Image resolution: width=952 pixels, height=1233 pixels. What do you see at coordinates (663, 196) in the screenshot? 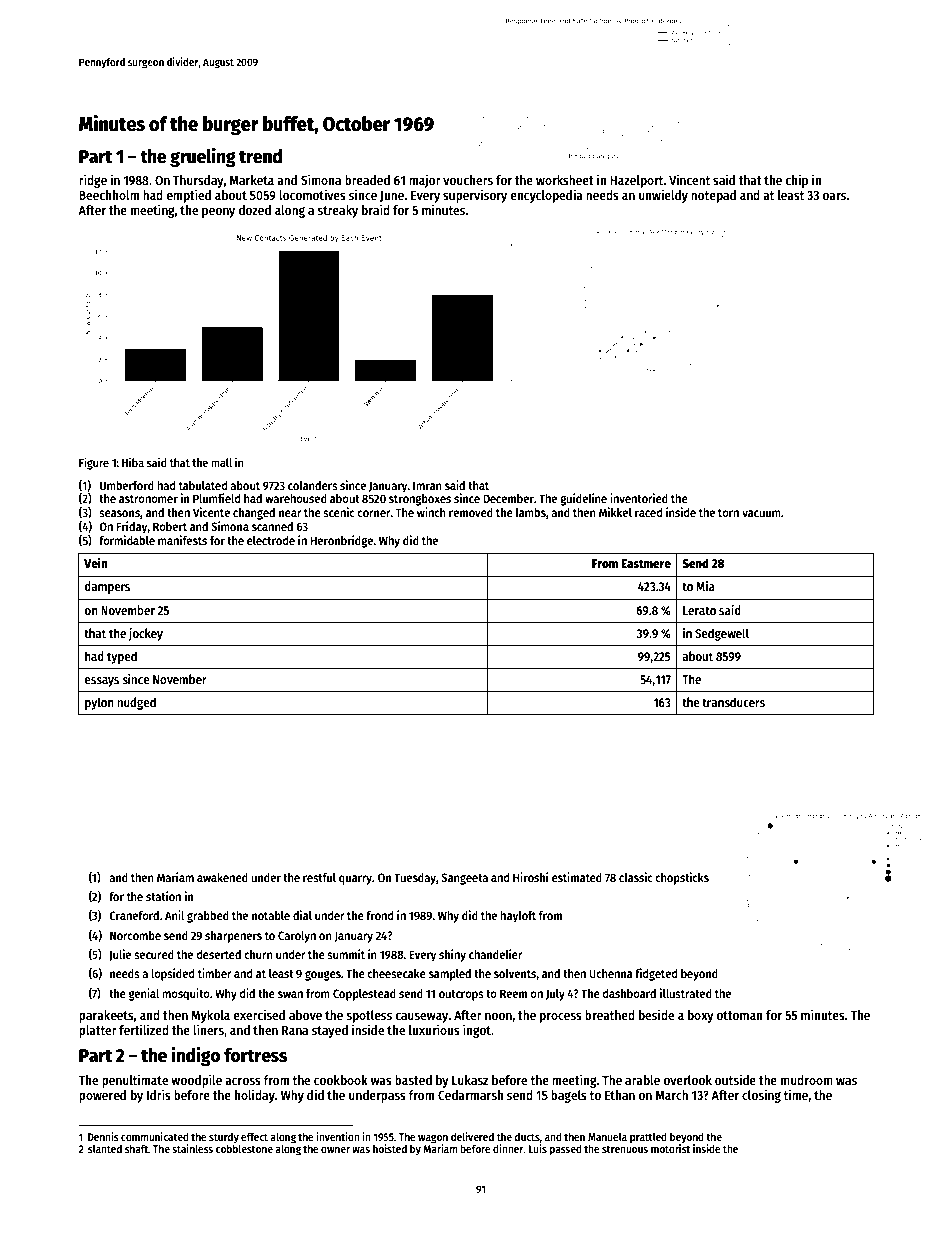
I see `unwieldy` at bounding box center [663, 196].
